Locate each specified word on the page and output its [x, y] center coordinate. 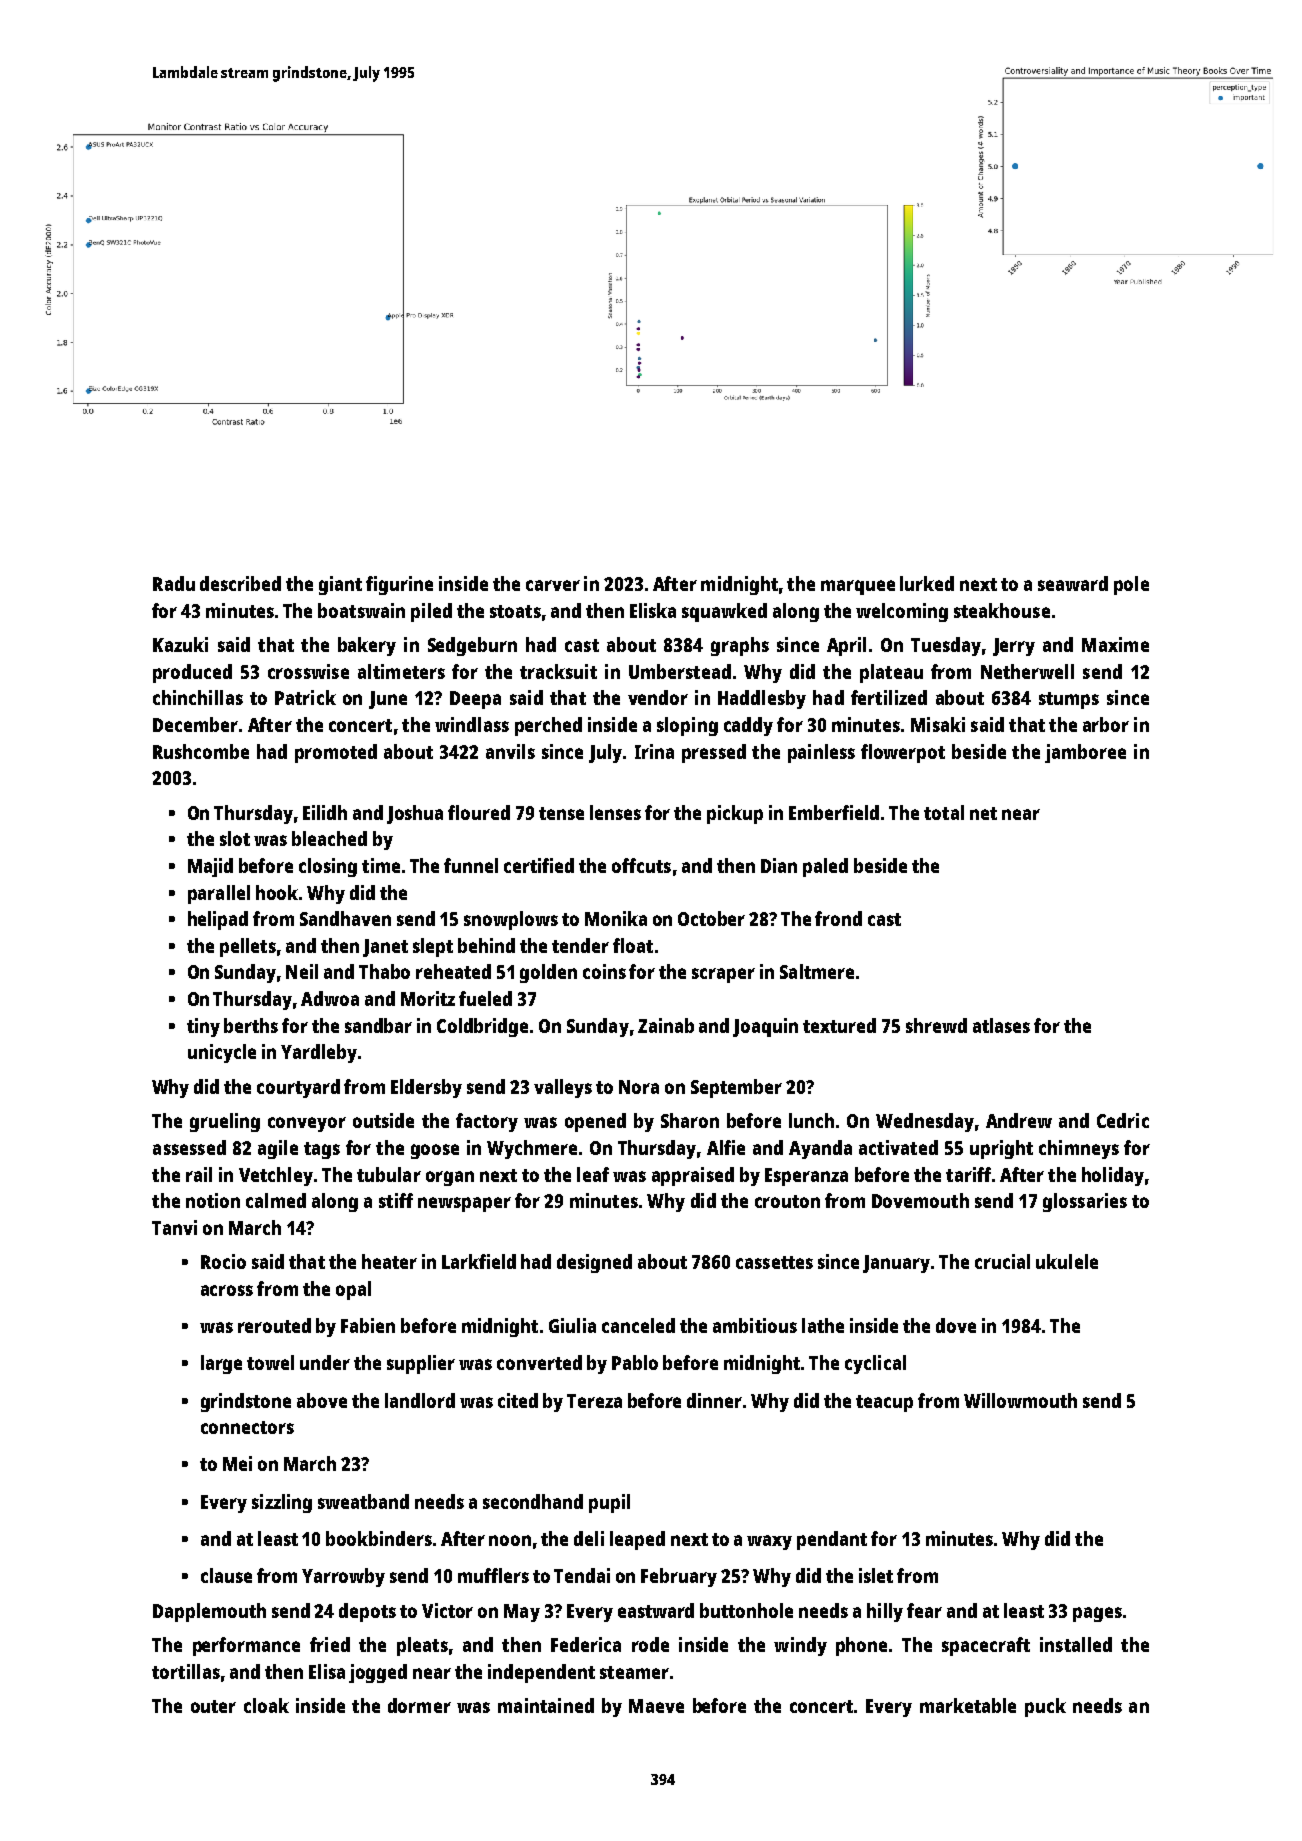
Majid [210, 867]
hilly [885, 1612]
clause [226, 1575]
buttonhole [746, 1610]
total [944, 812]
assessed [189, 1147]
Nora [639, 1087]
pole [1131, 585]
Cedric [1123, 1120]
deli [589, 1538]
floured [479, 812]
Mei [237, 1463]
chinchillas [198, 697]
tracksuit [558, 671]
